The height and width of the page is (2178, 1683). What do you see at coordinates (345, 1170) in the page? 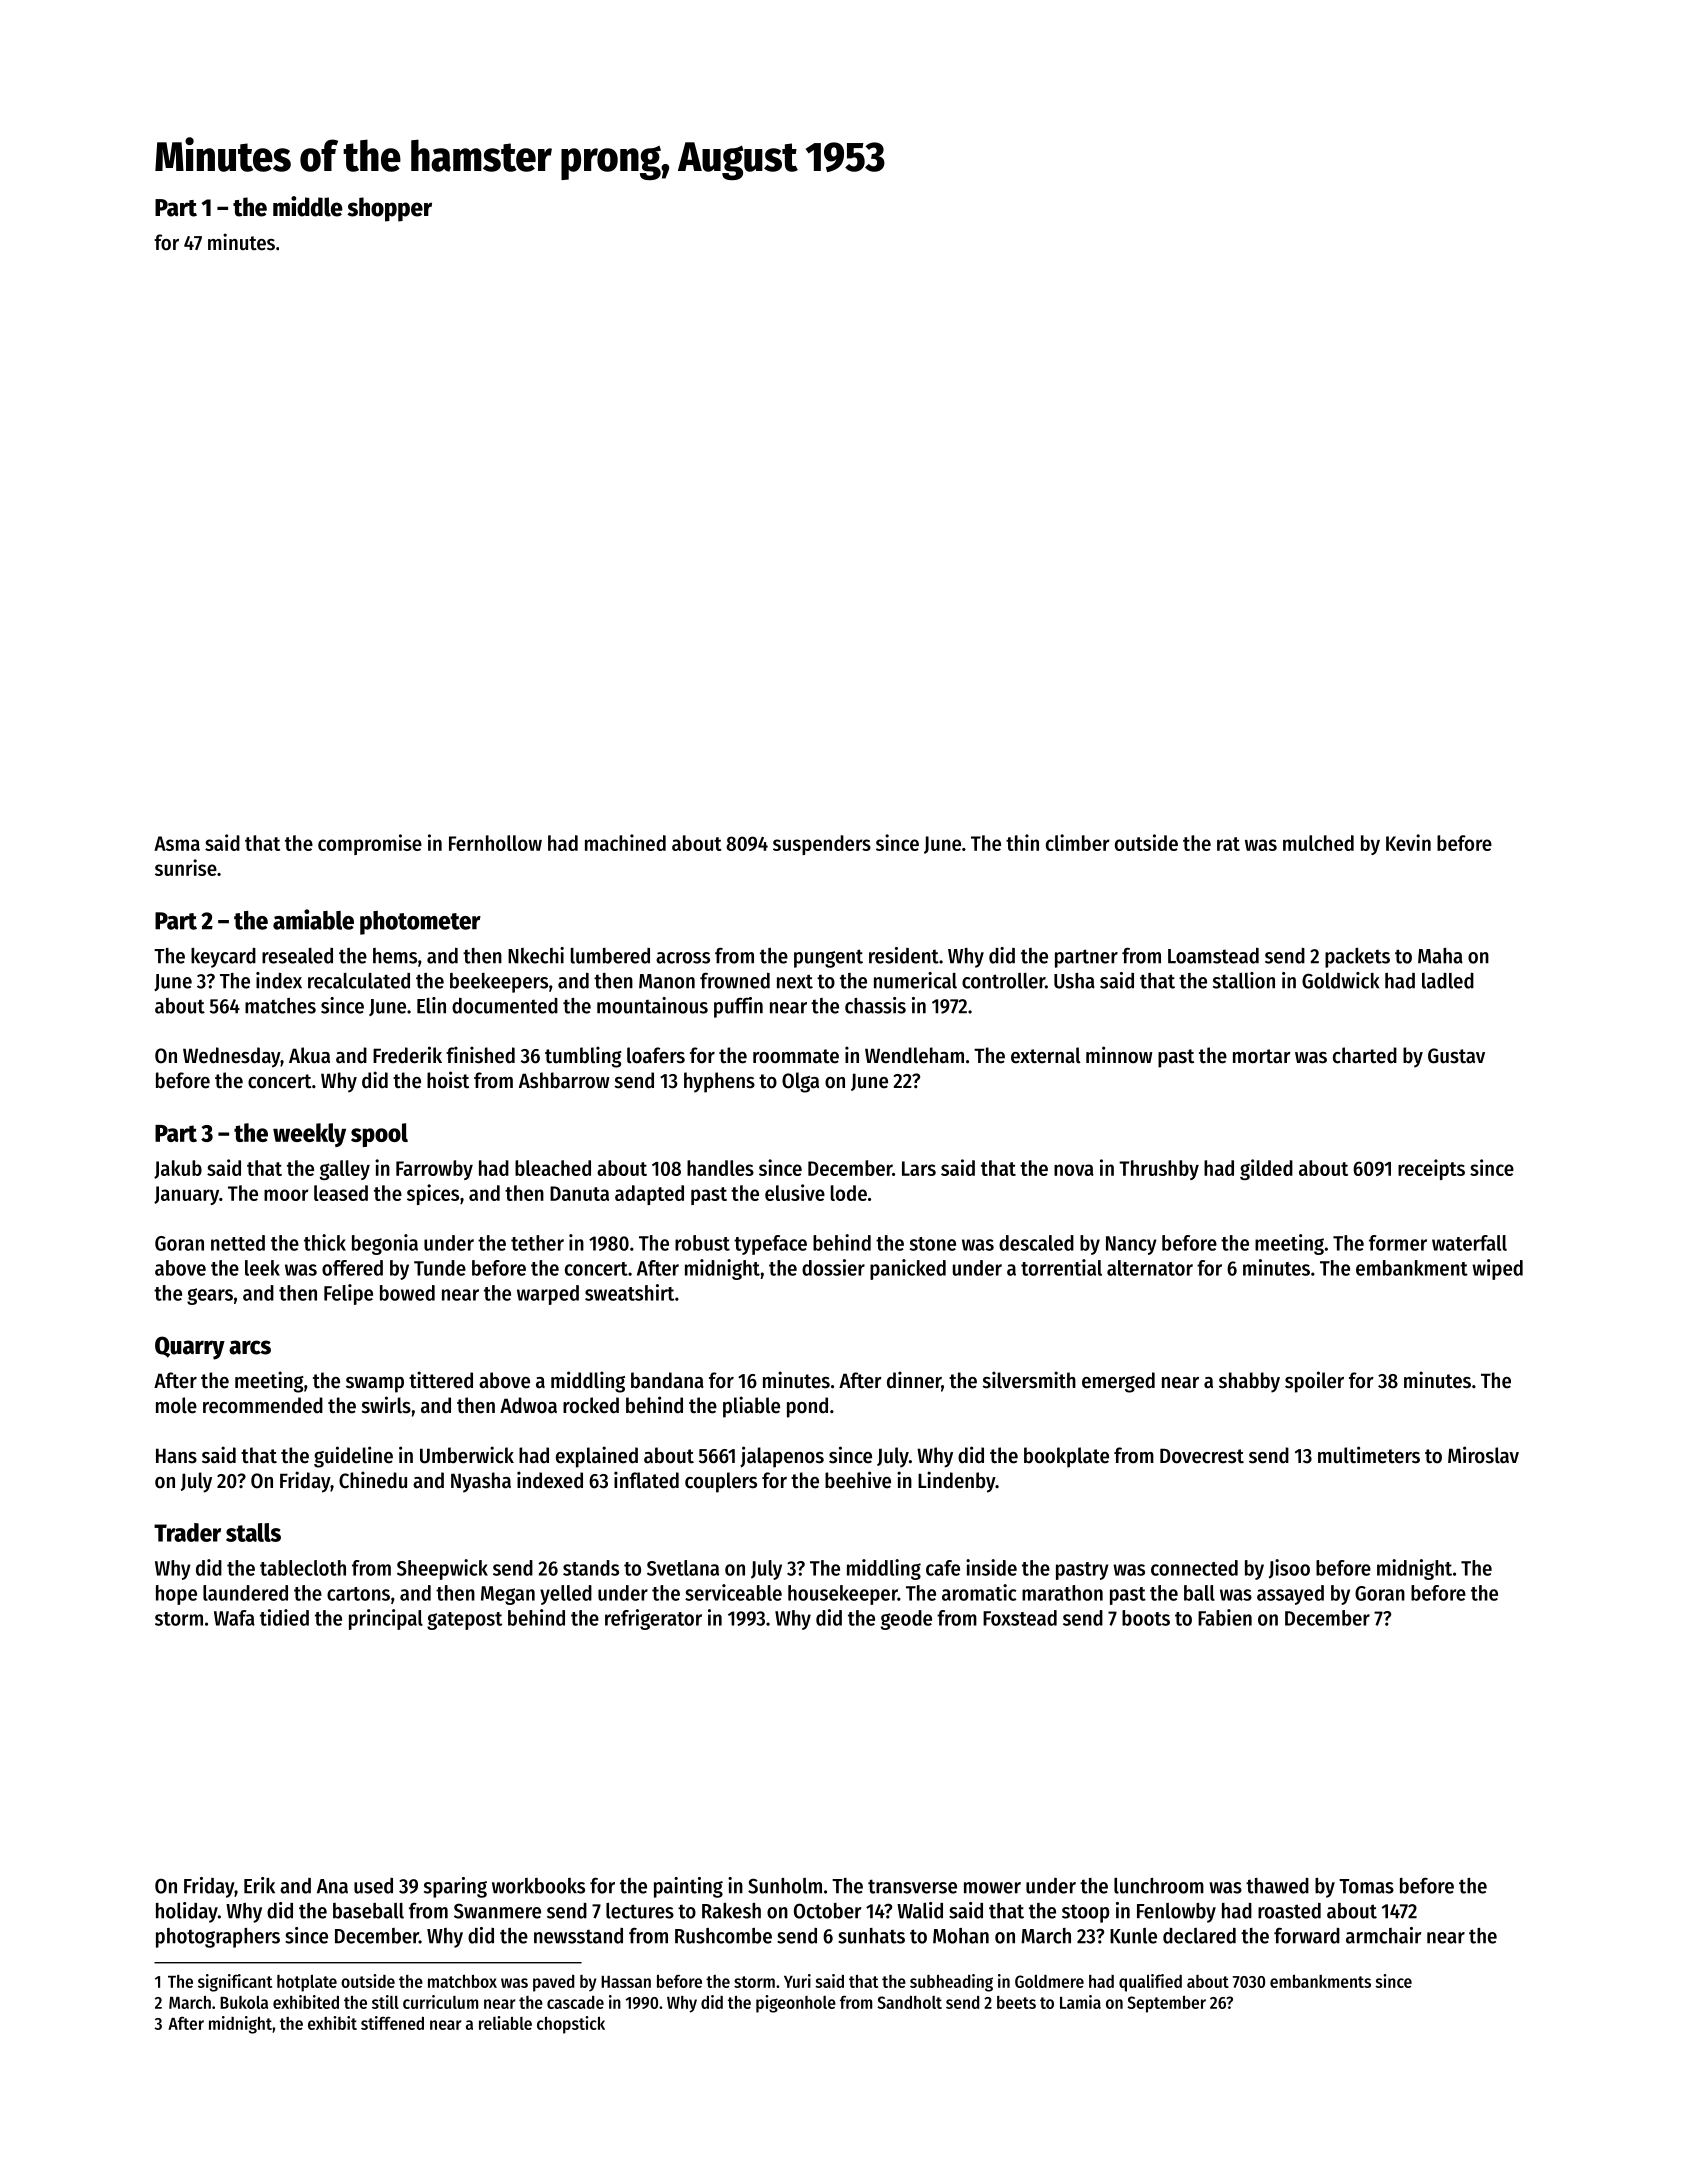
I see `galley` at bounding box center [345, 1170].
